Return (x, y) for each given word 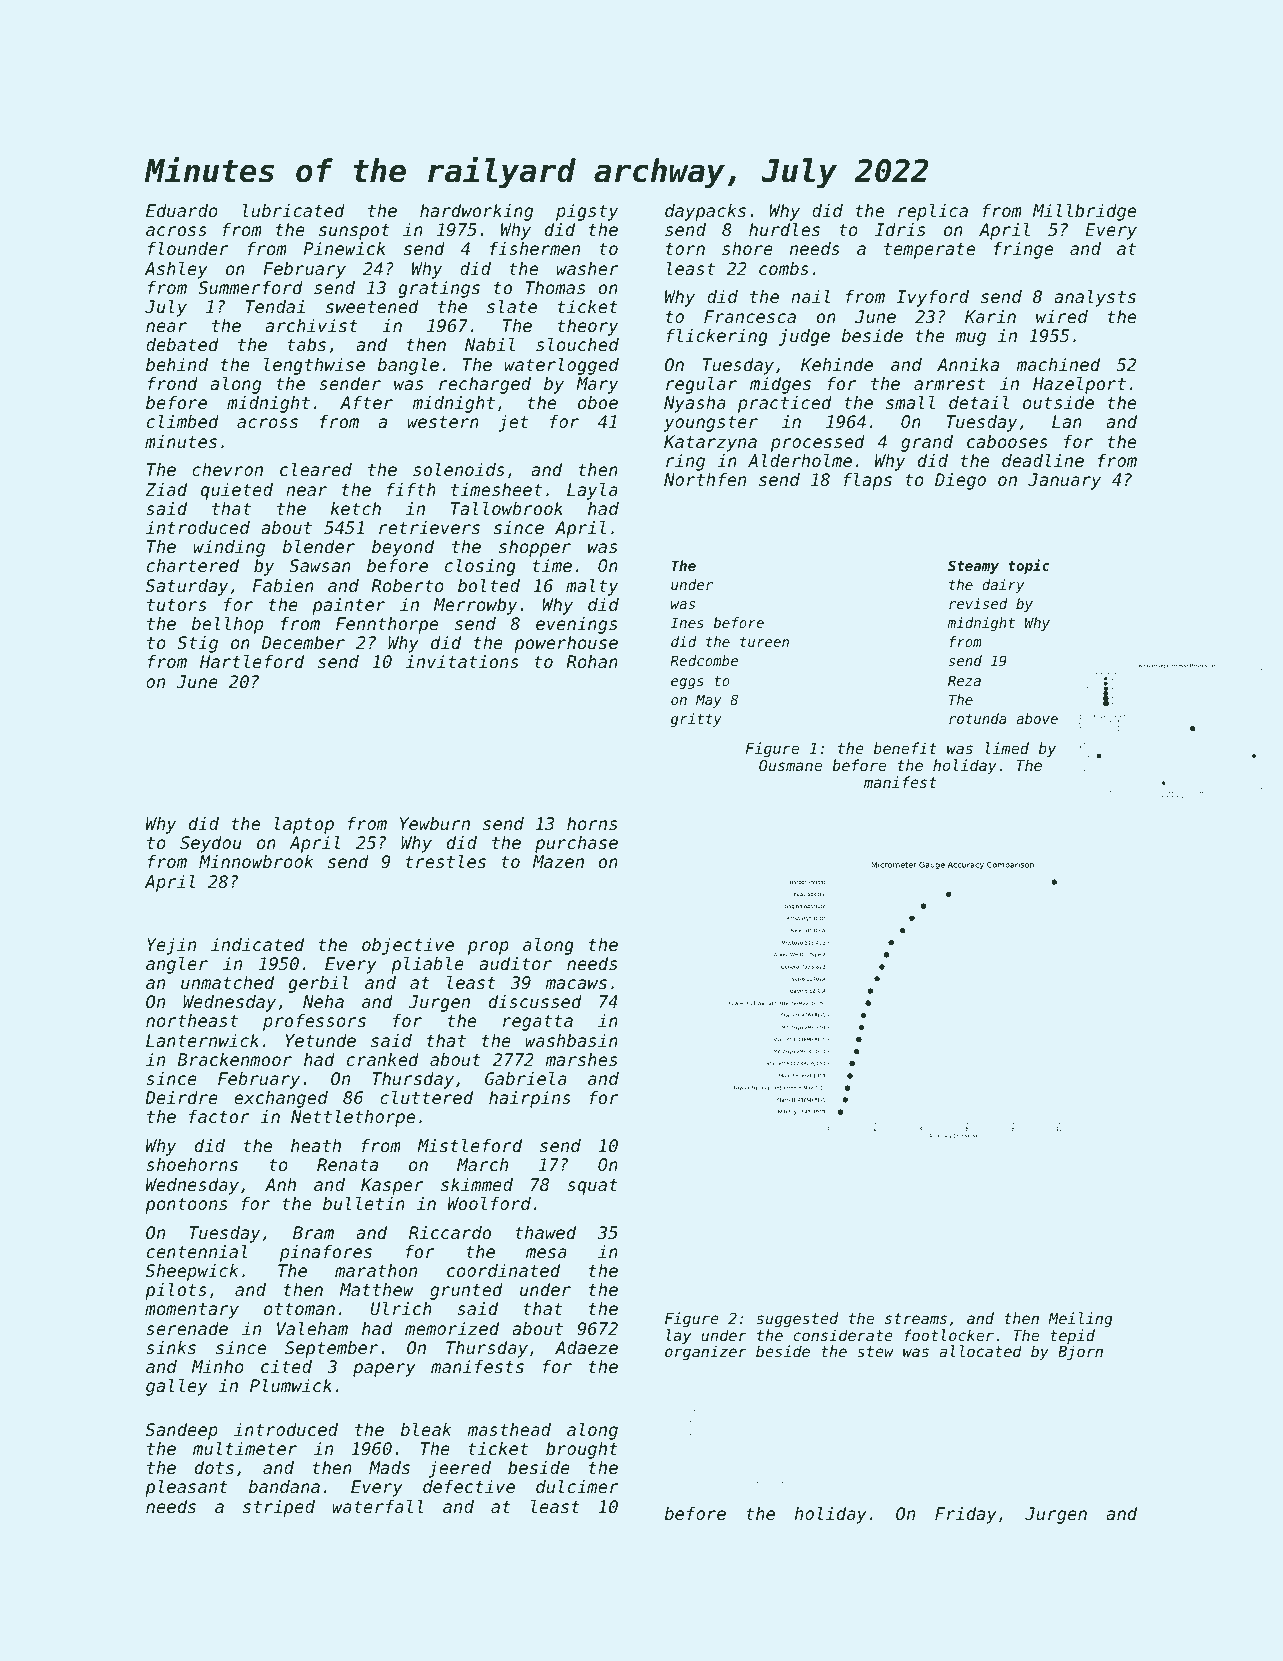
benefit (905, 748)
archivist (311, 325)
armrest (949, 384)
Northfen (705, 479)
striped (279, 1508)
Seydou (211, 844)
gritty (696, 720)
